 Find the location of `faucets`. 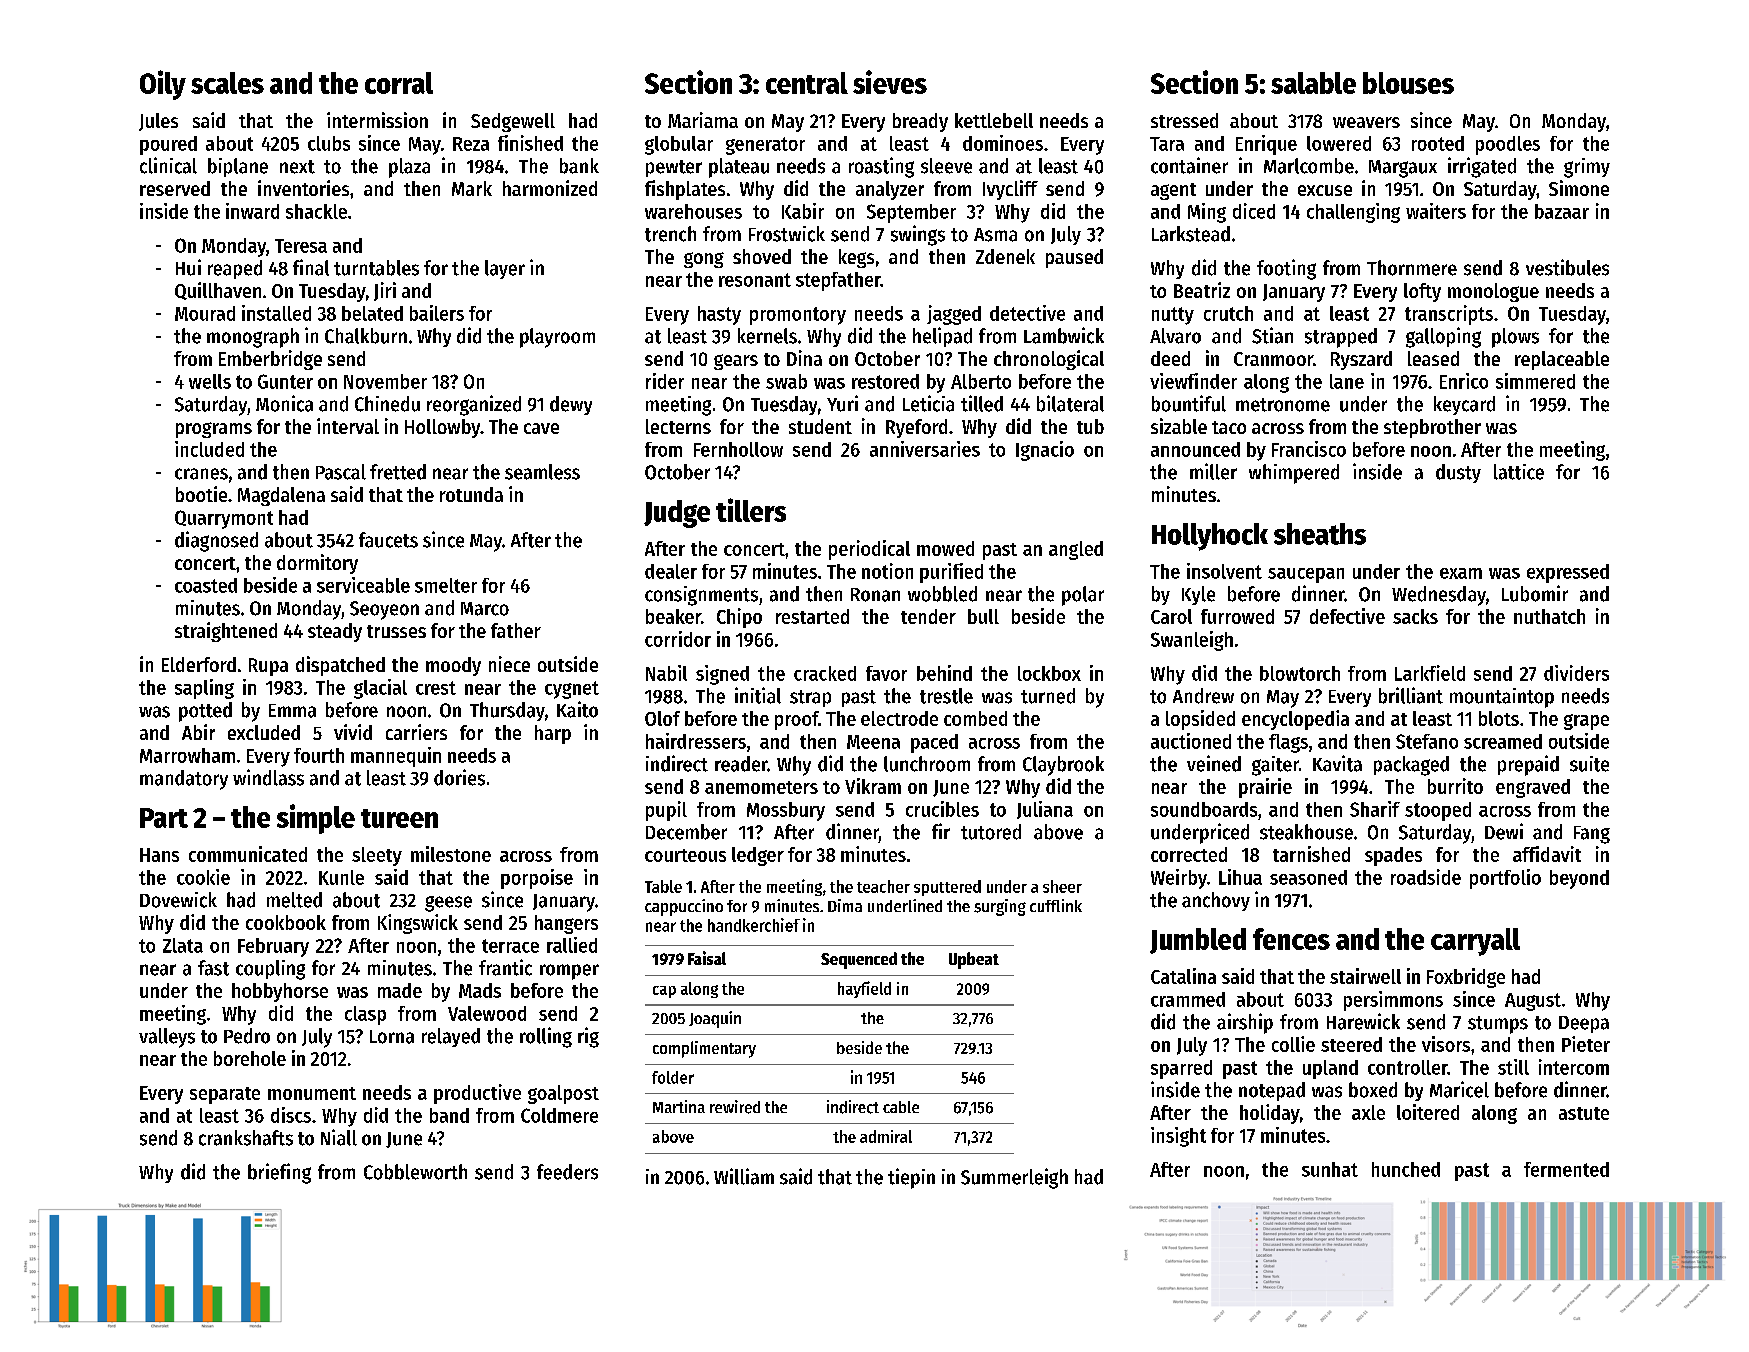

faucets is located at coordinates (388, 540).
